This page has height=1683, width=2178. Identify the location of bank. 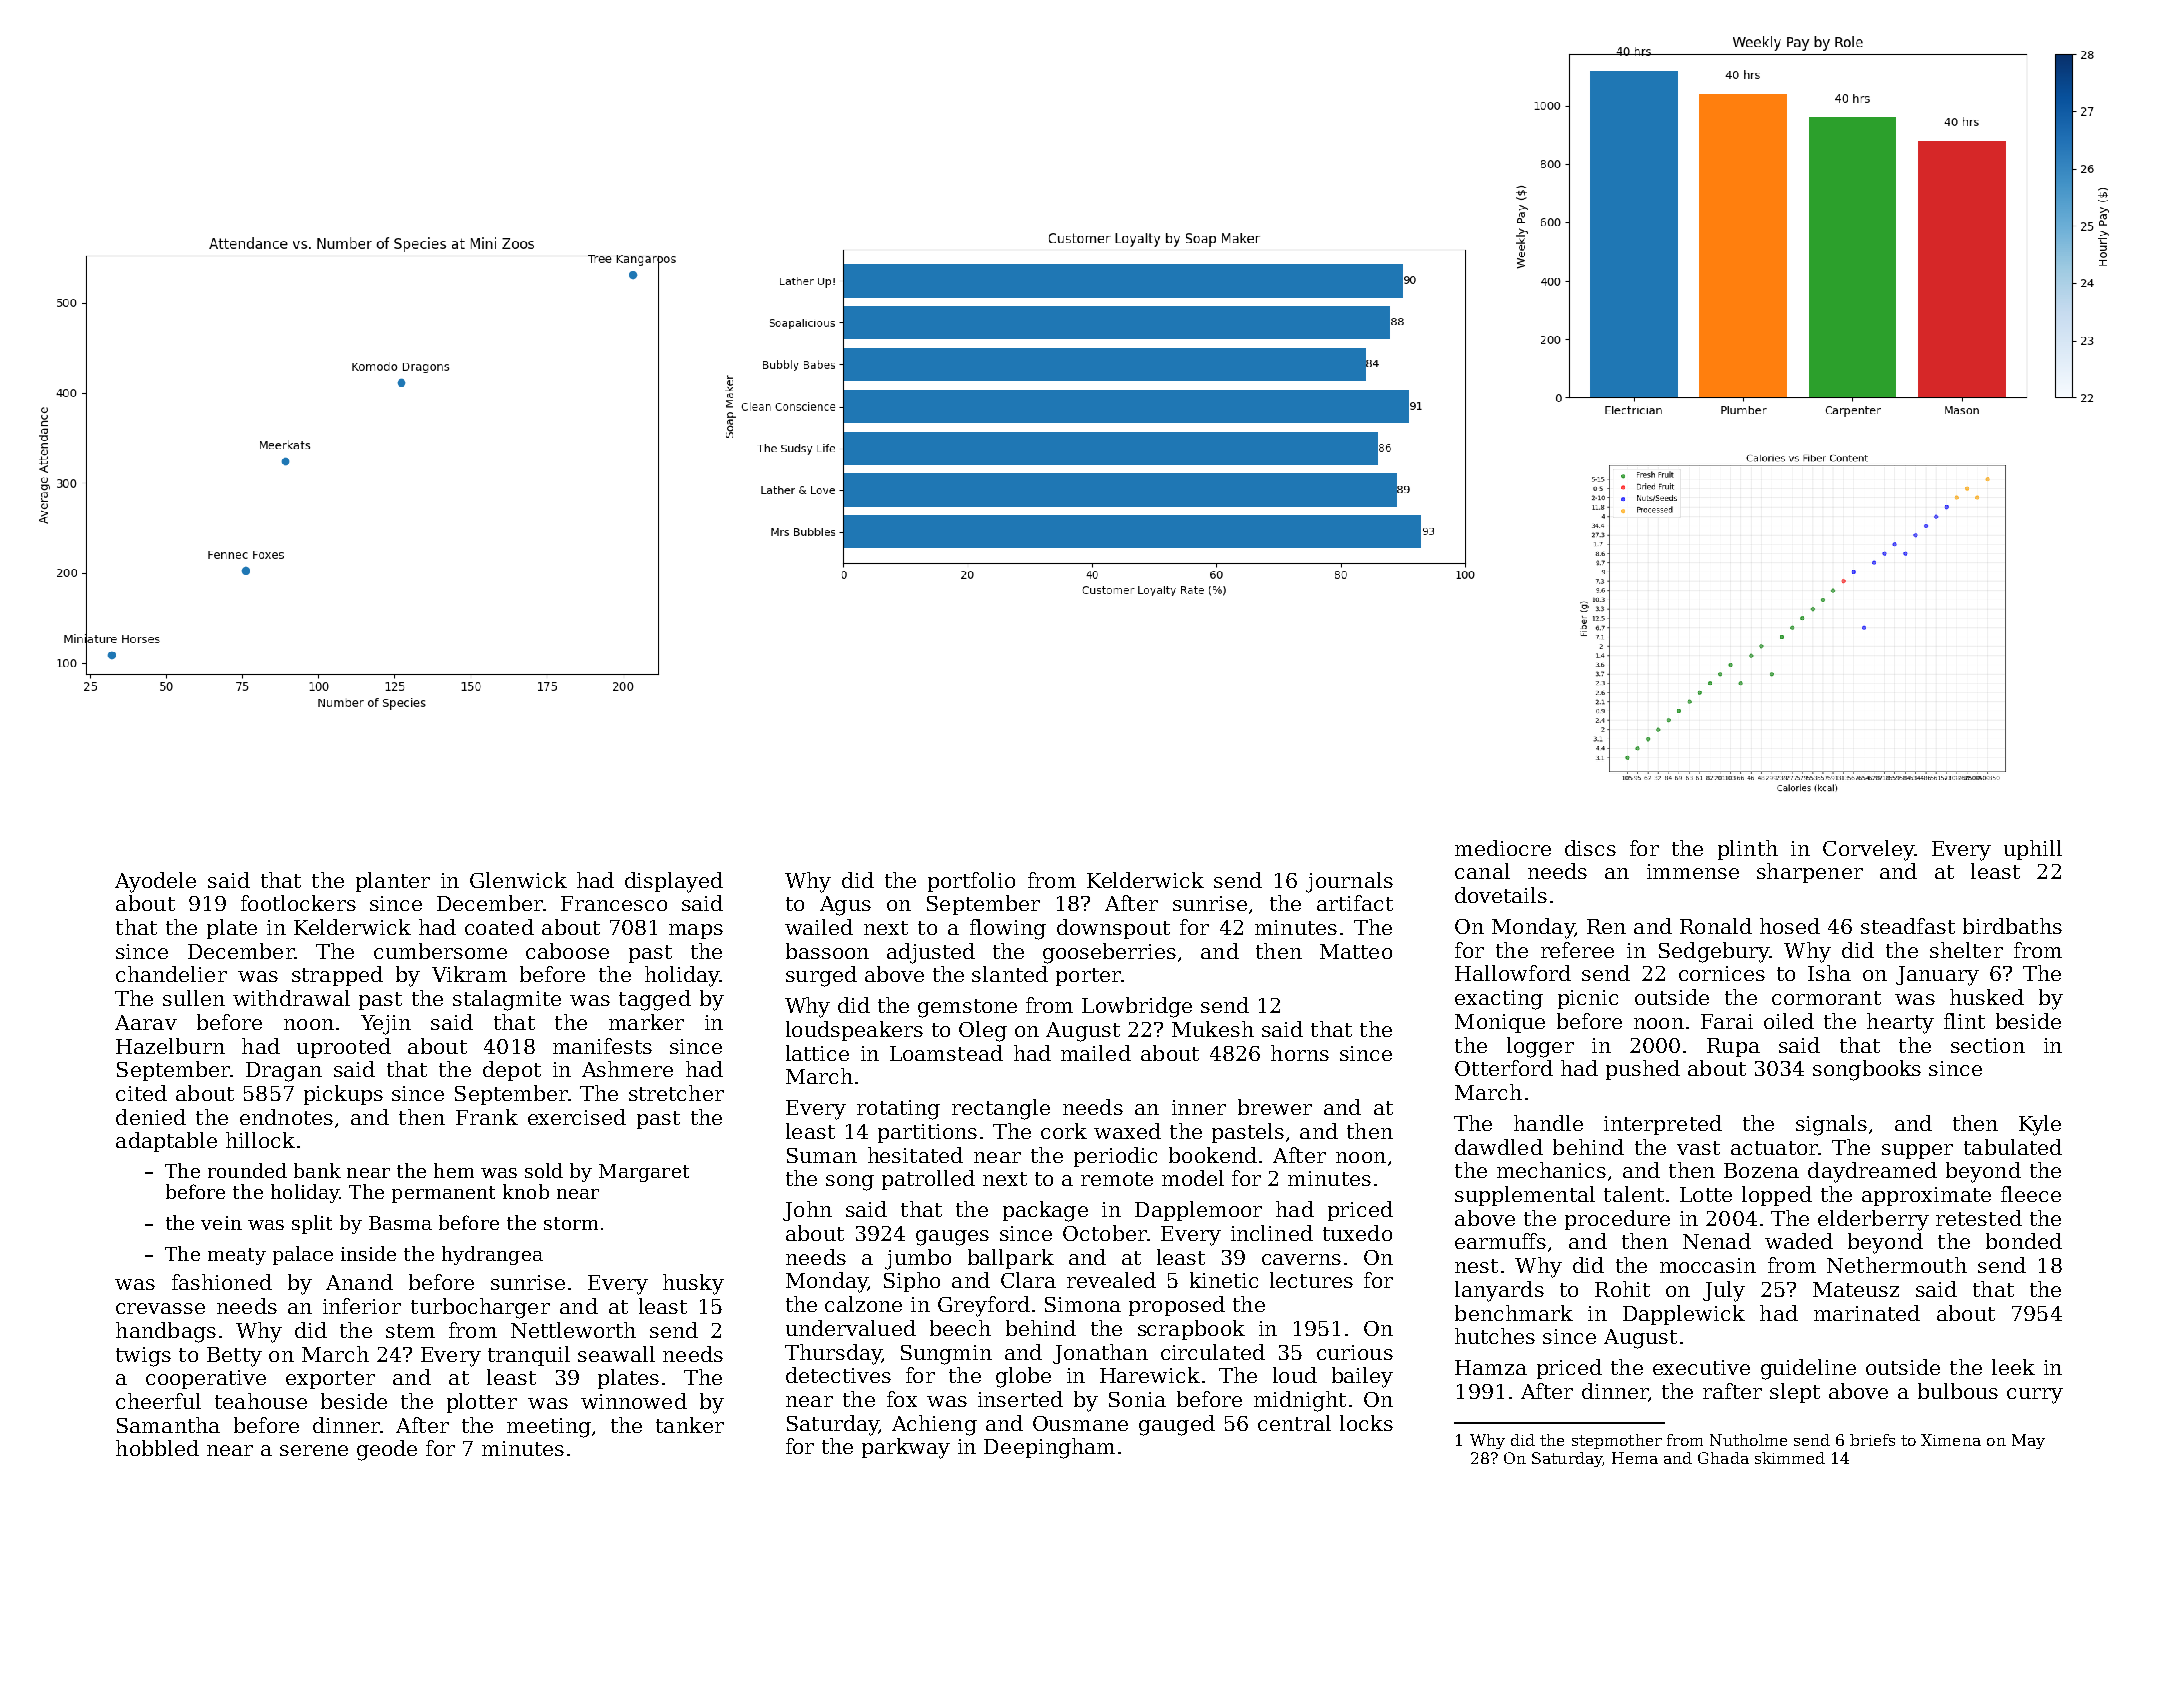
(317, 1170).
